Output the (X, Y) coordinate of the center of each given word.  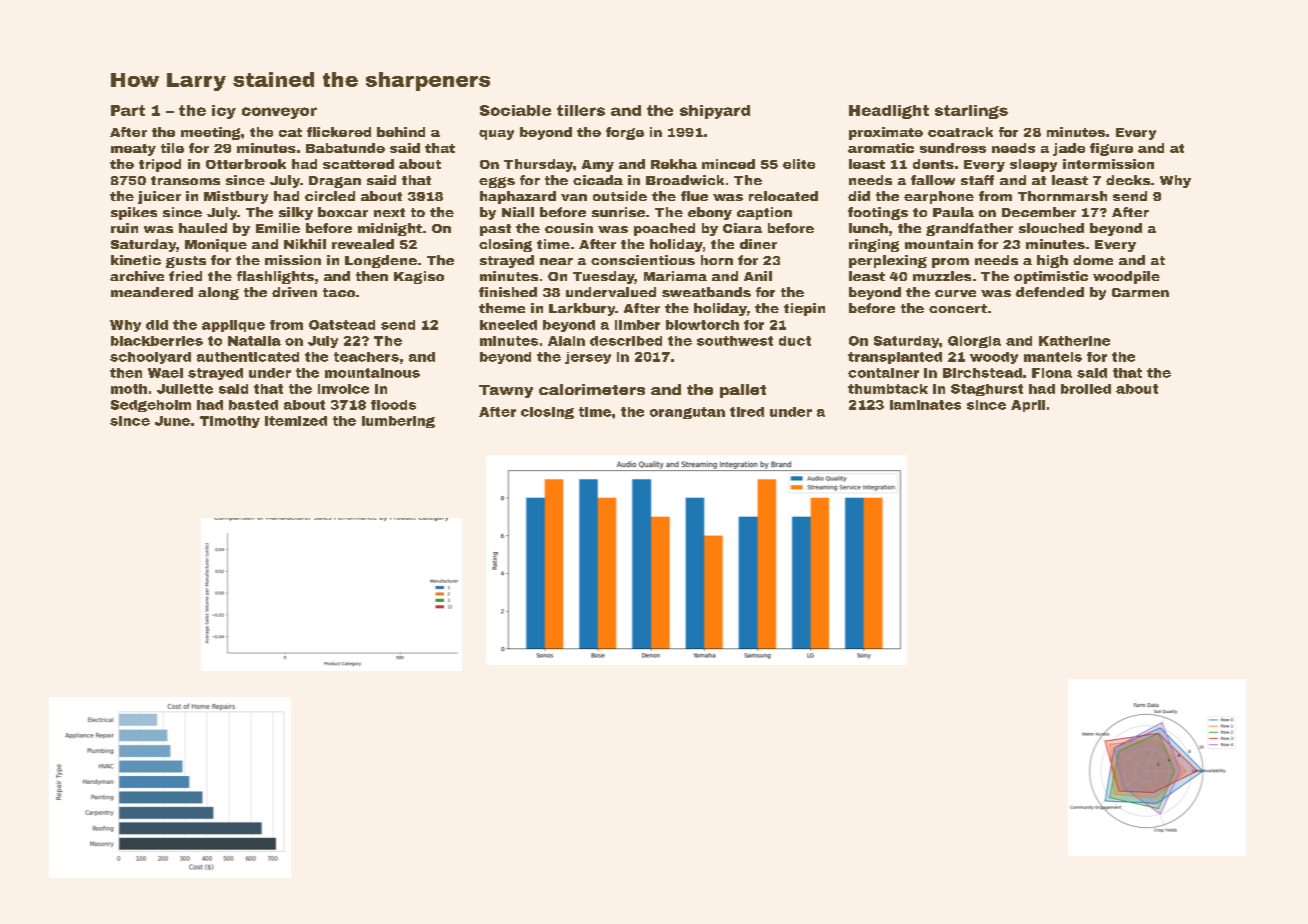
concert (958, 308)
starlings (971, 112)
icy (224, 112)
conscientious (643, 260)
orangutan (687, 413)
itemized (296, 421)
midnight (390, 229)
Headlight (889, 112)
